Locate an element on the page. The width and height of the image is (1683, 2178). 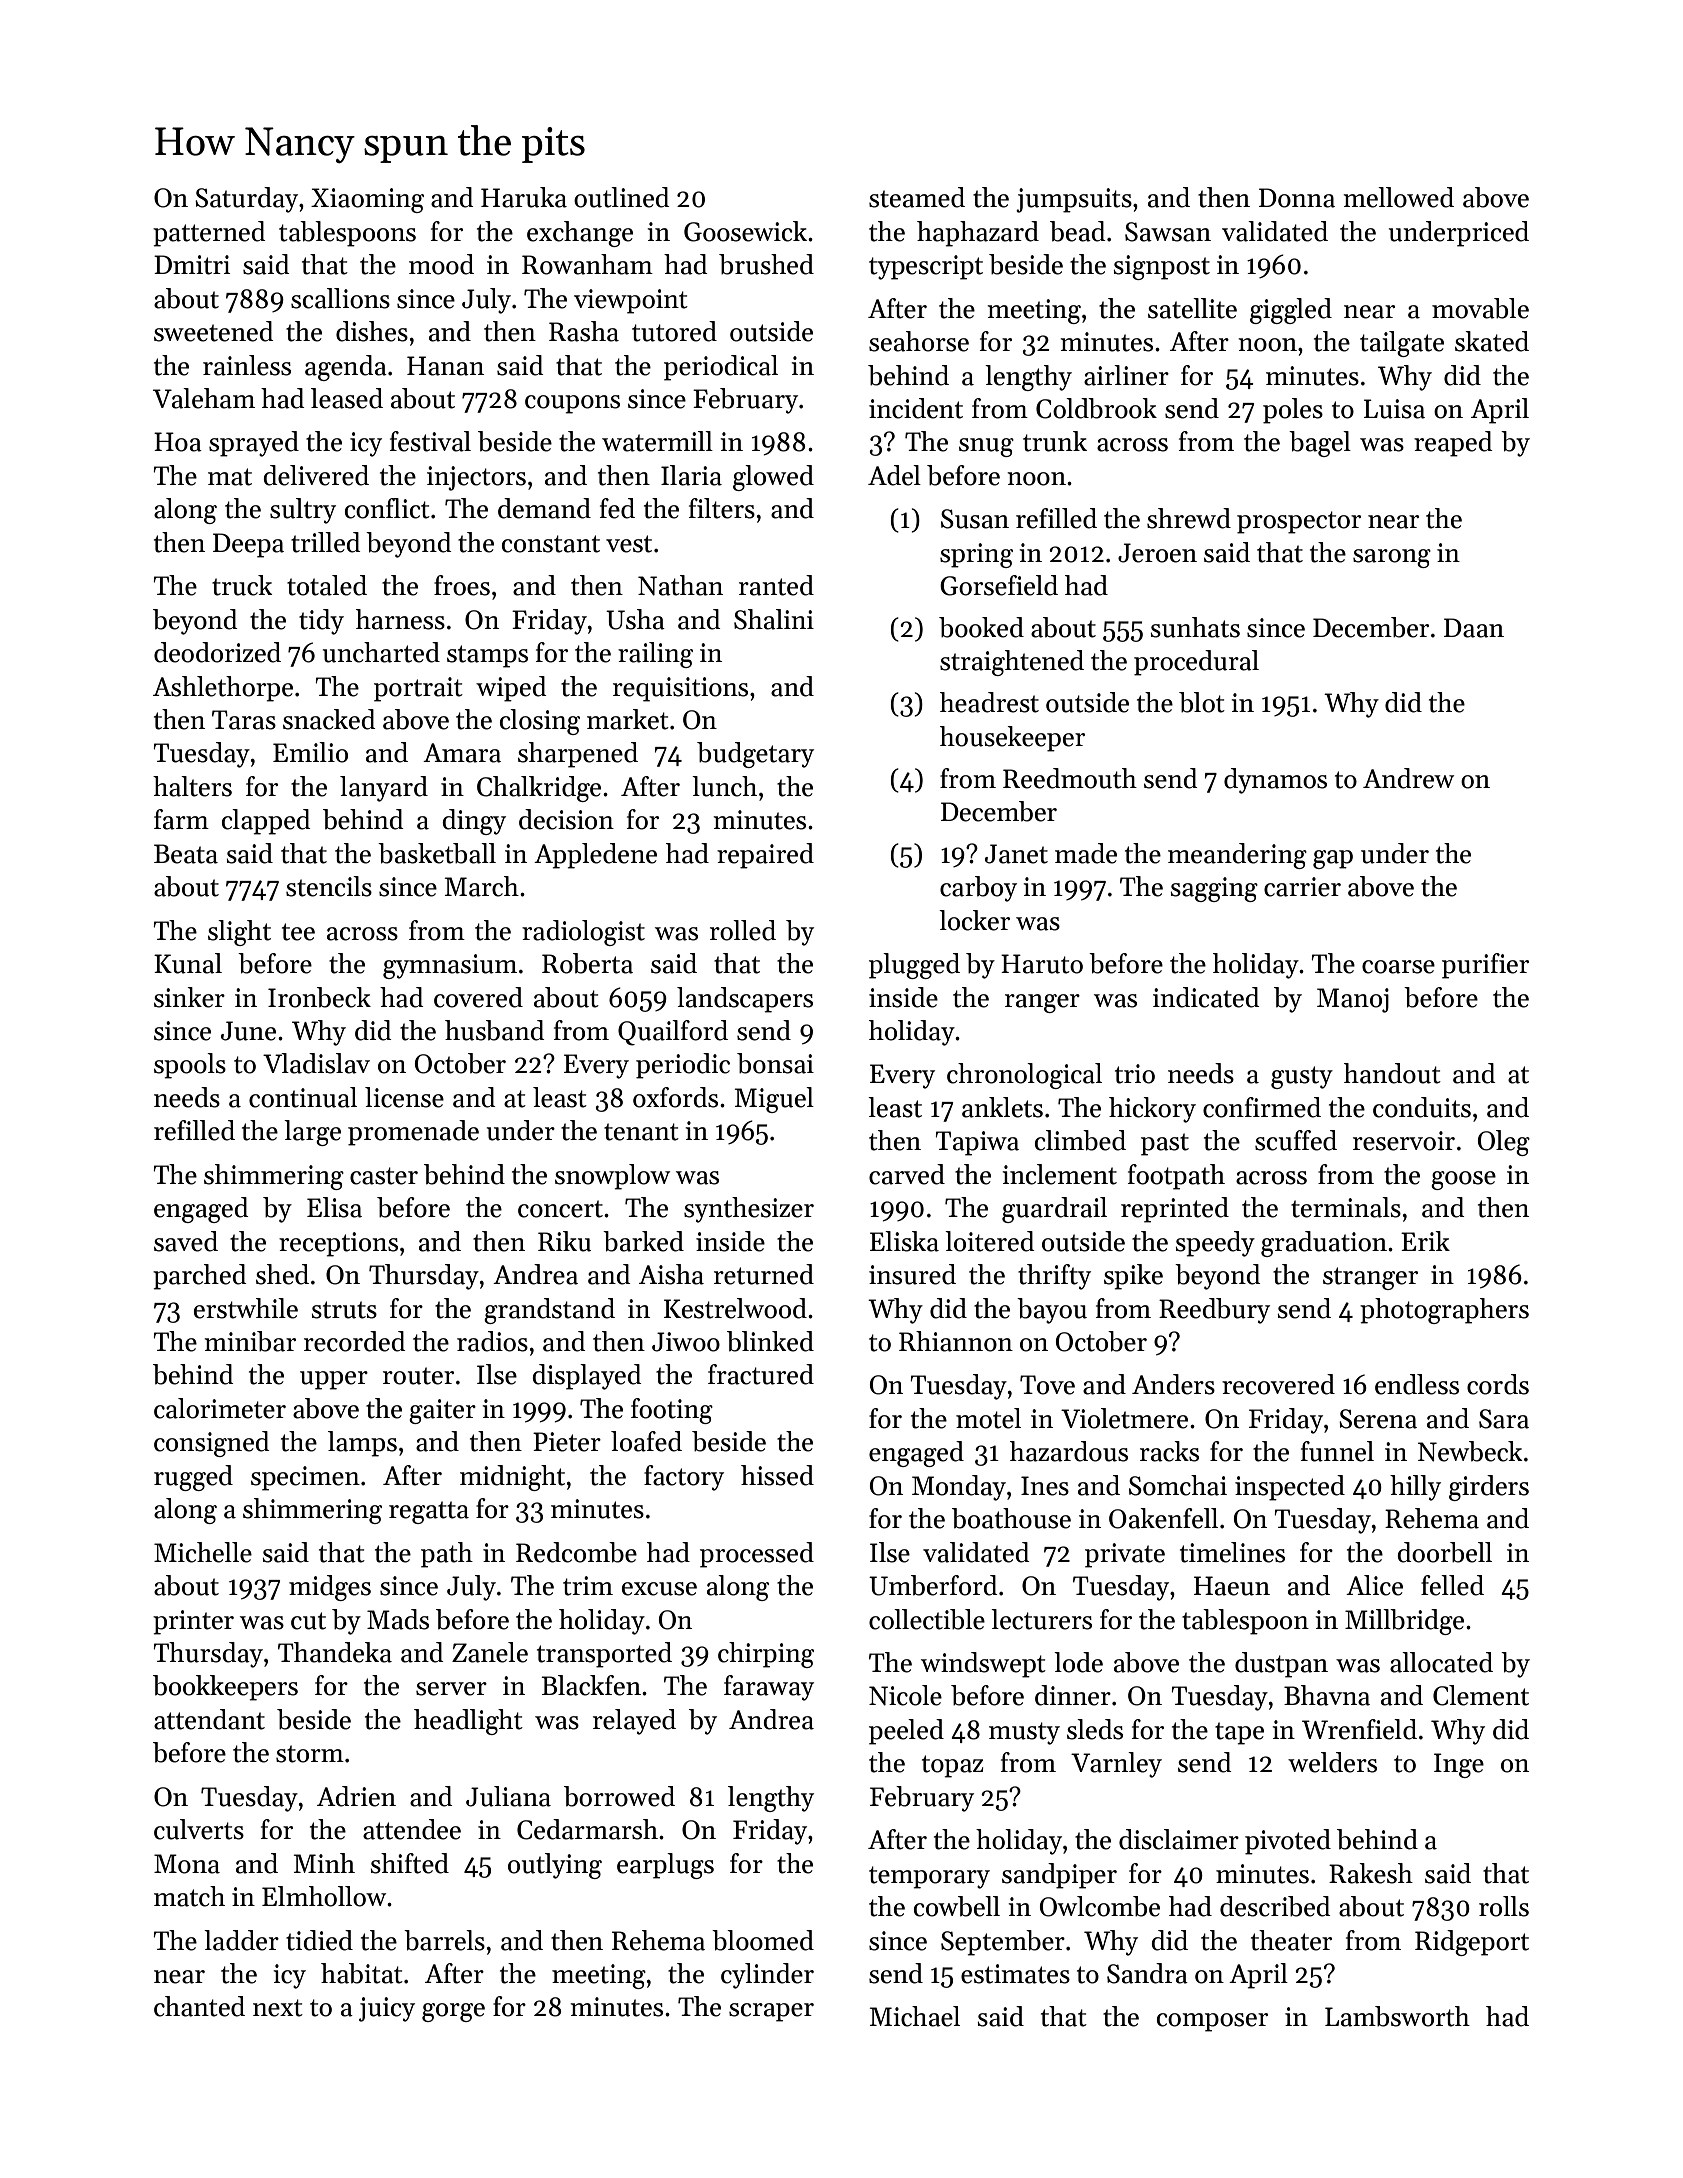
mellowed is located at coordinates (1398, 197).
